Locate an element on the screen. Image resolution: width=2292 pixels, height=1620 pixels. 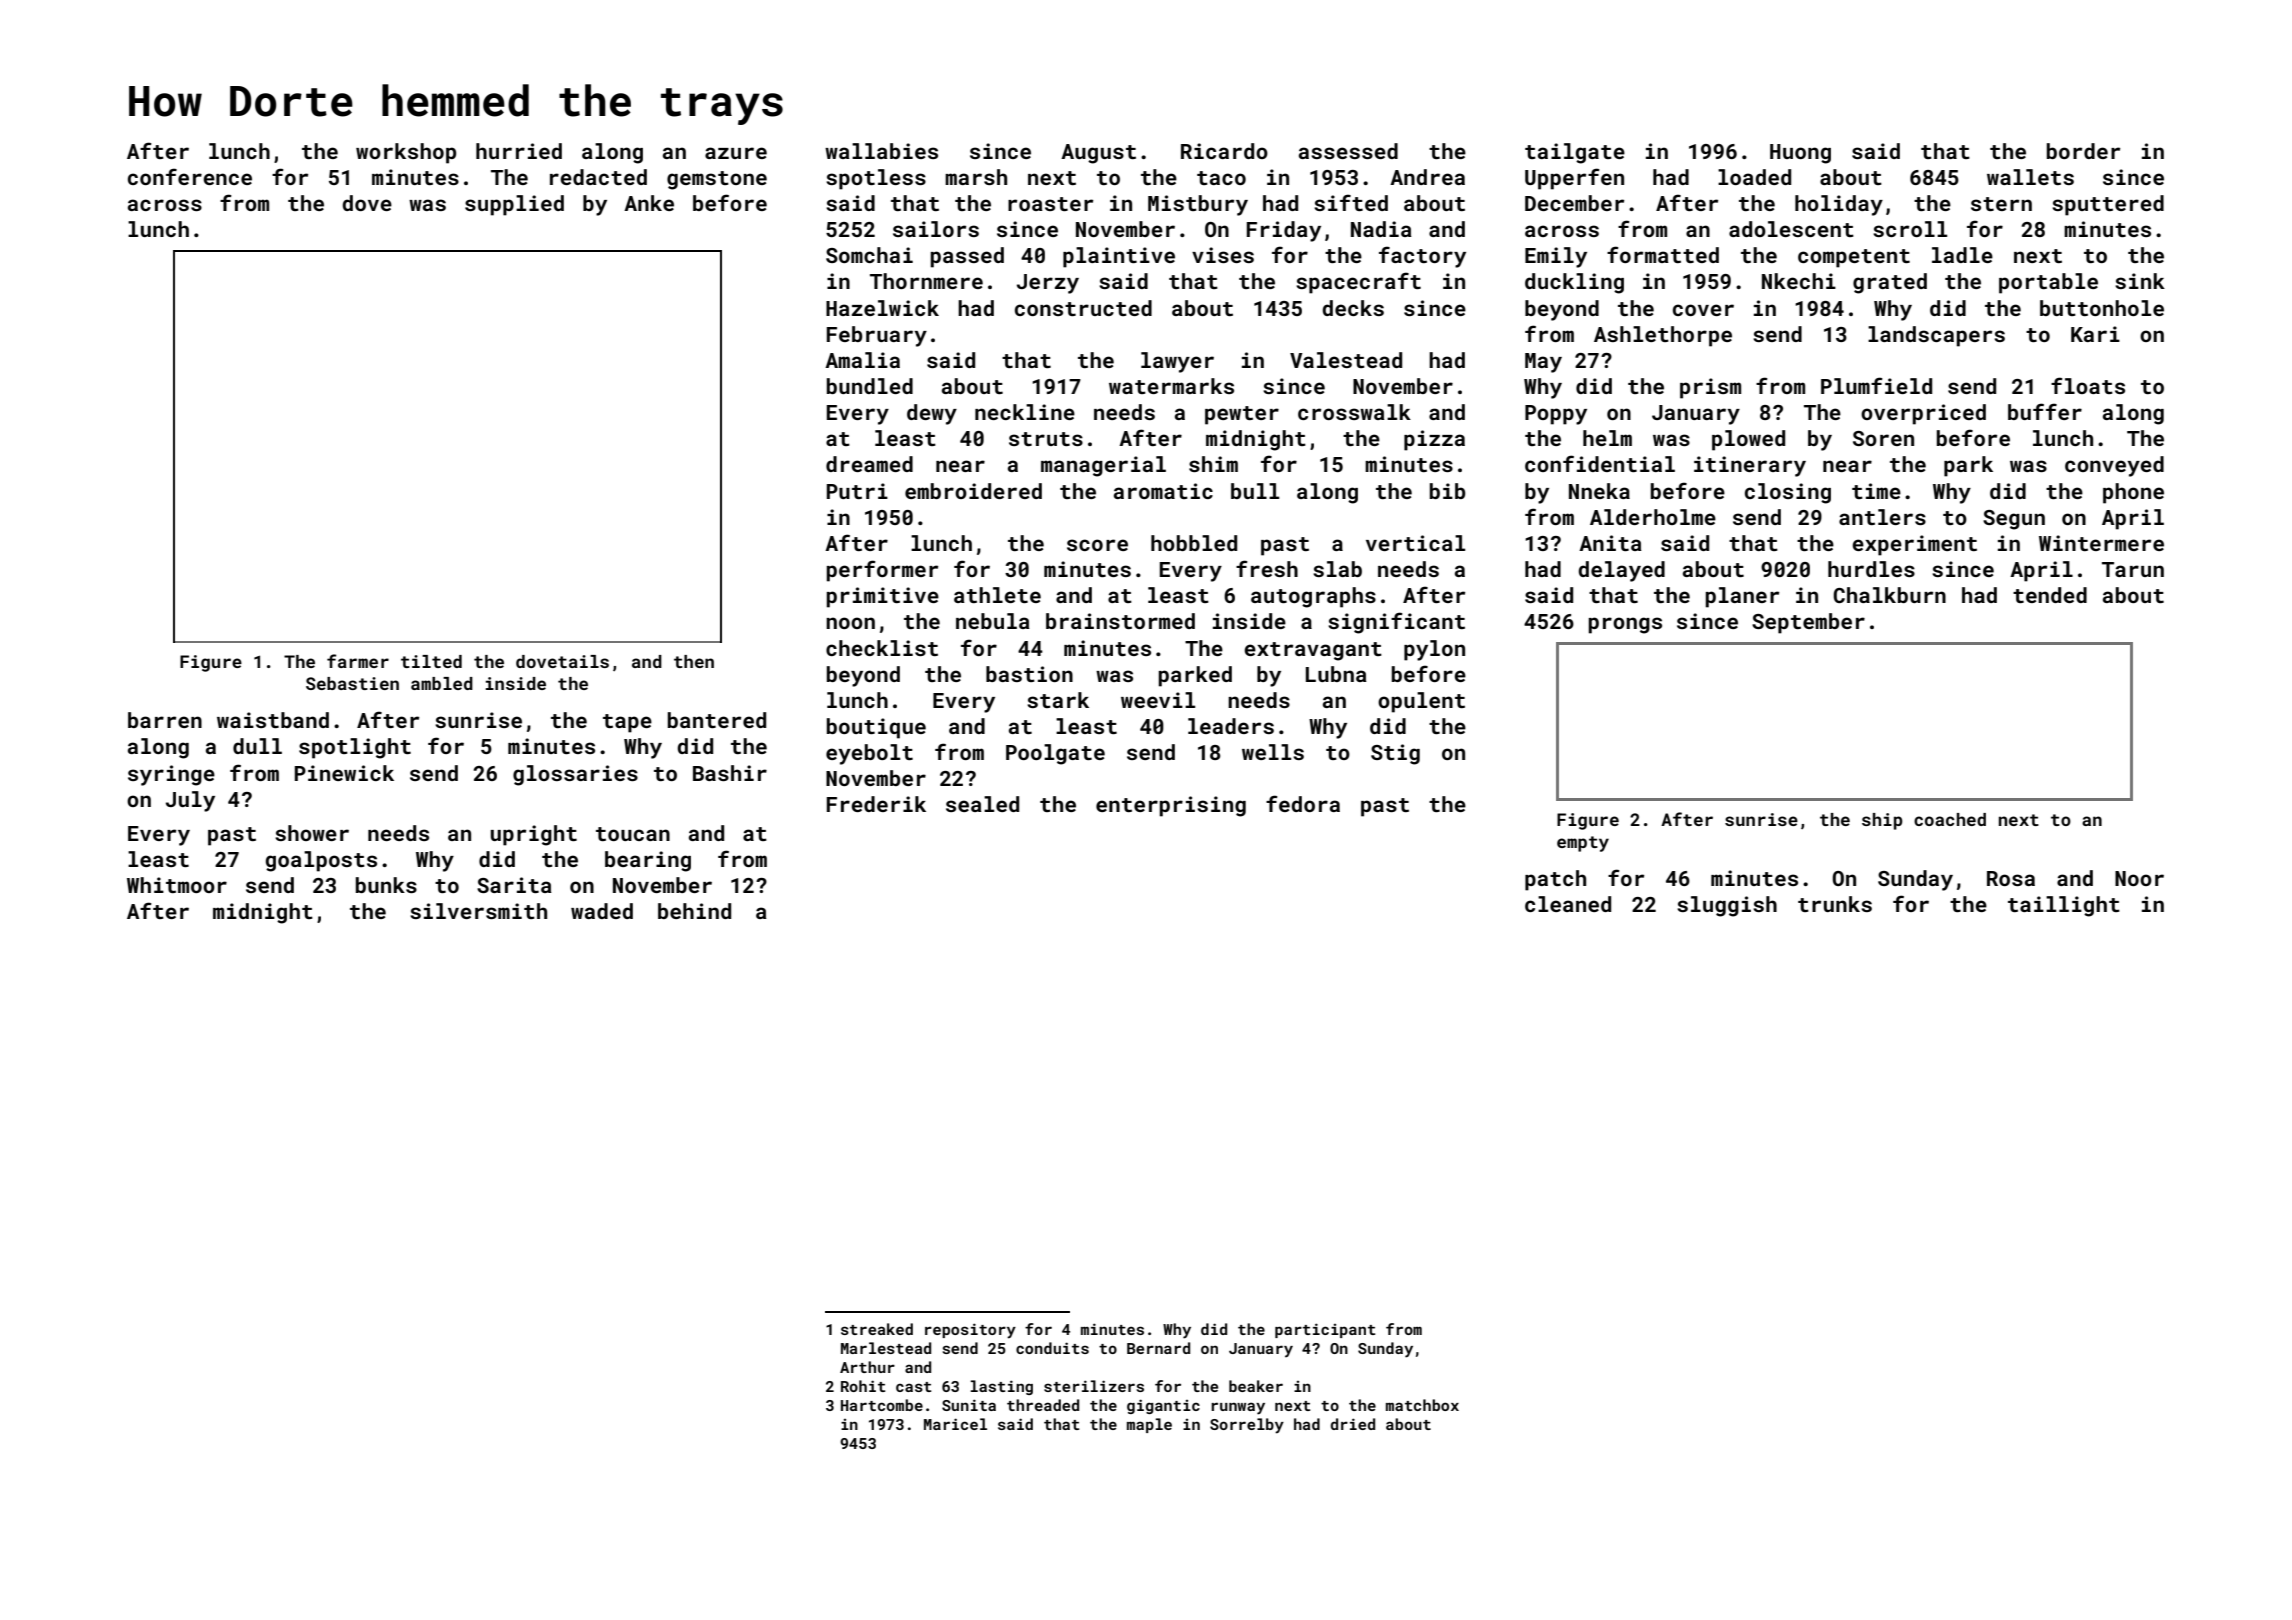
repository is located at coordinates (970, 1331).
